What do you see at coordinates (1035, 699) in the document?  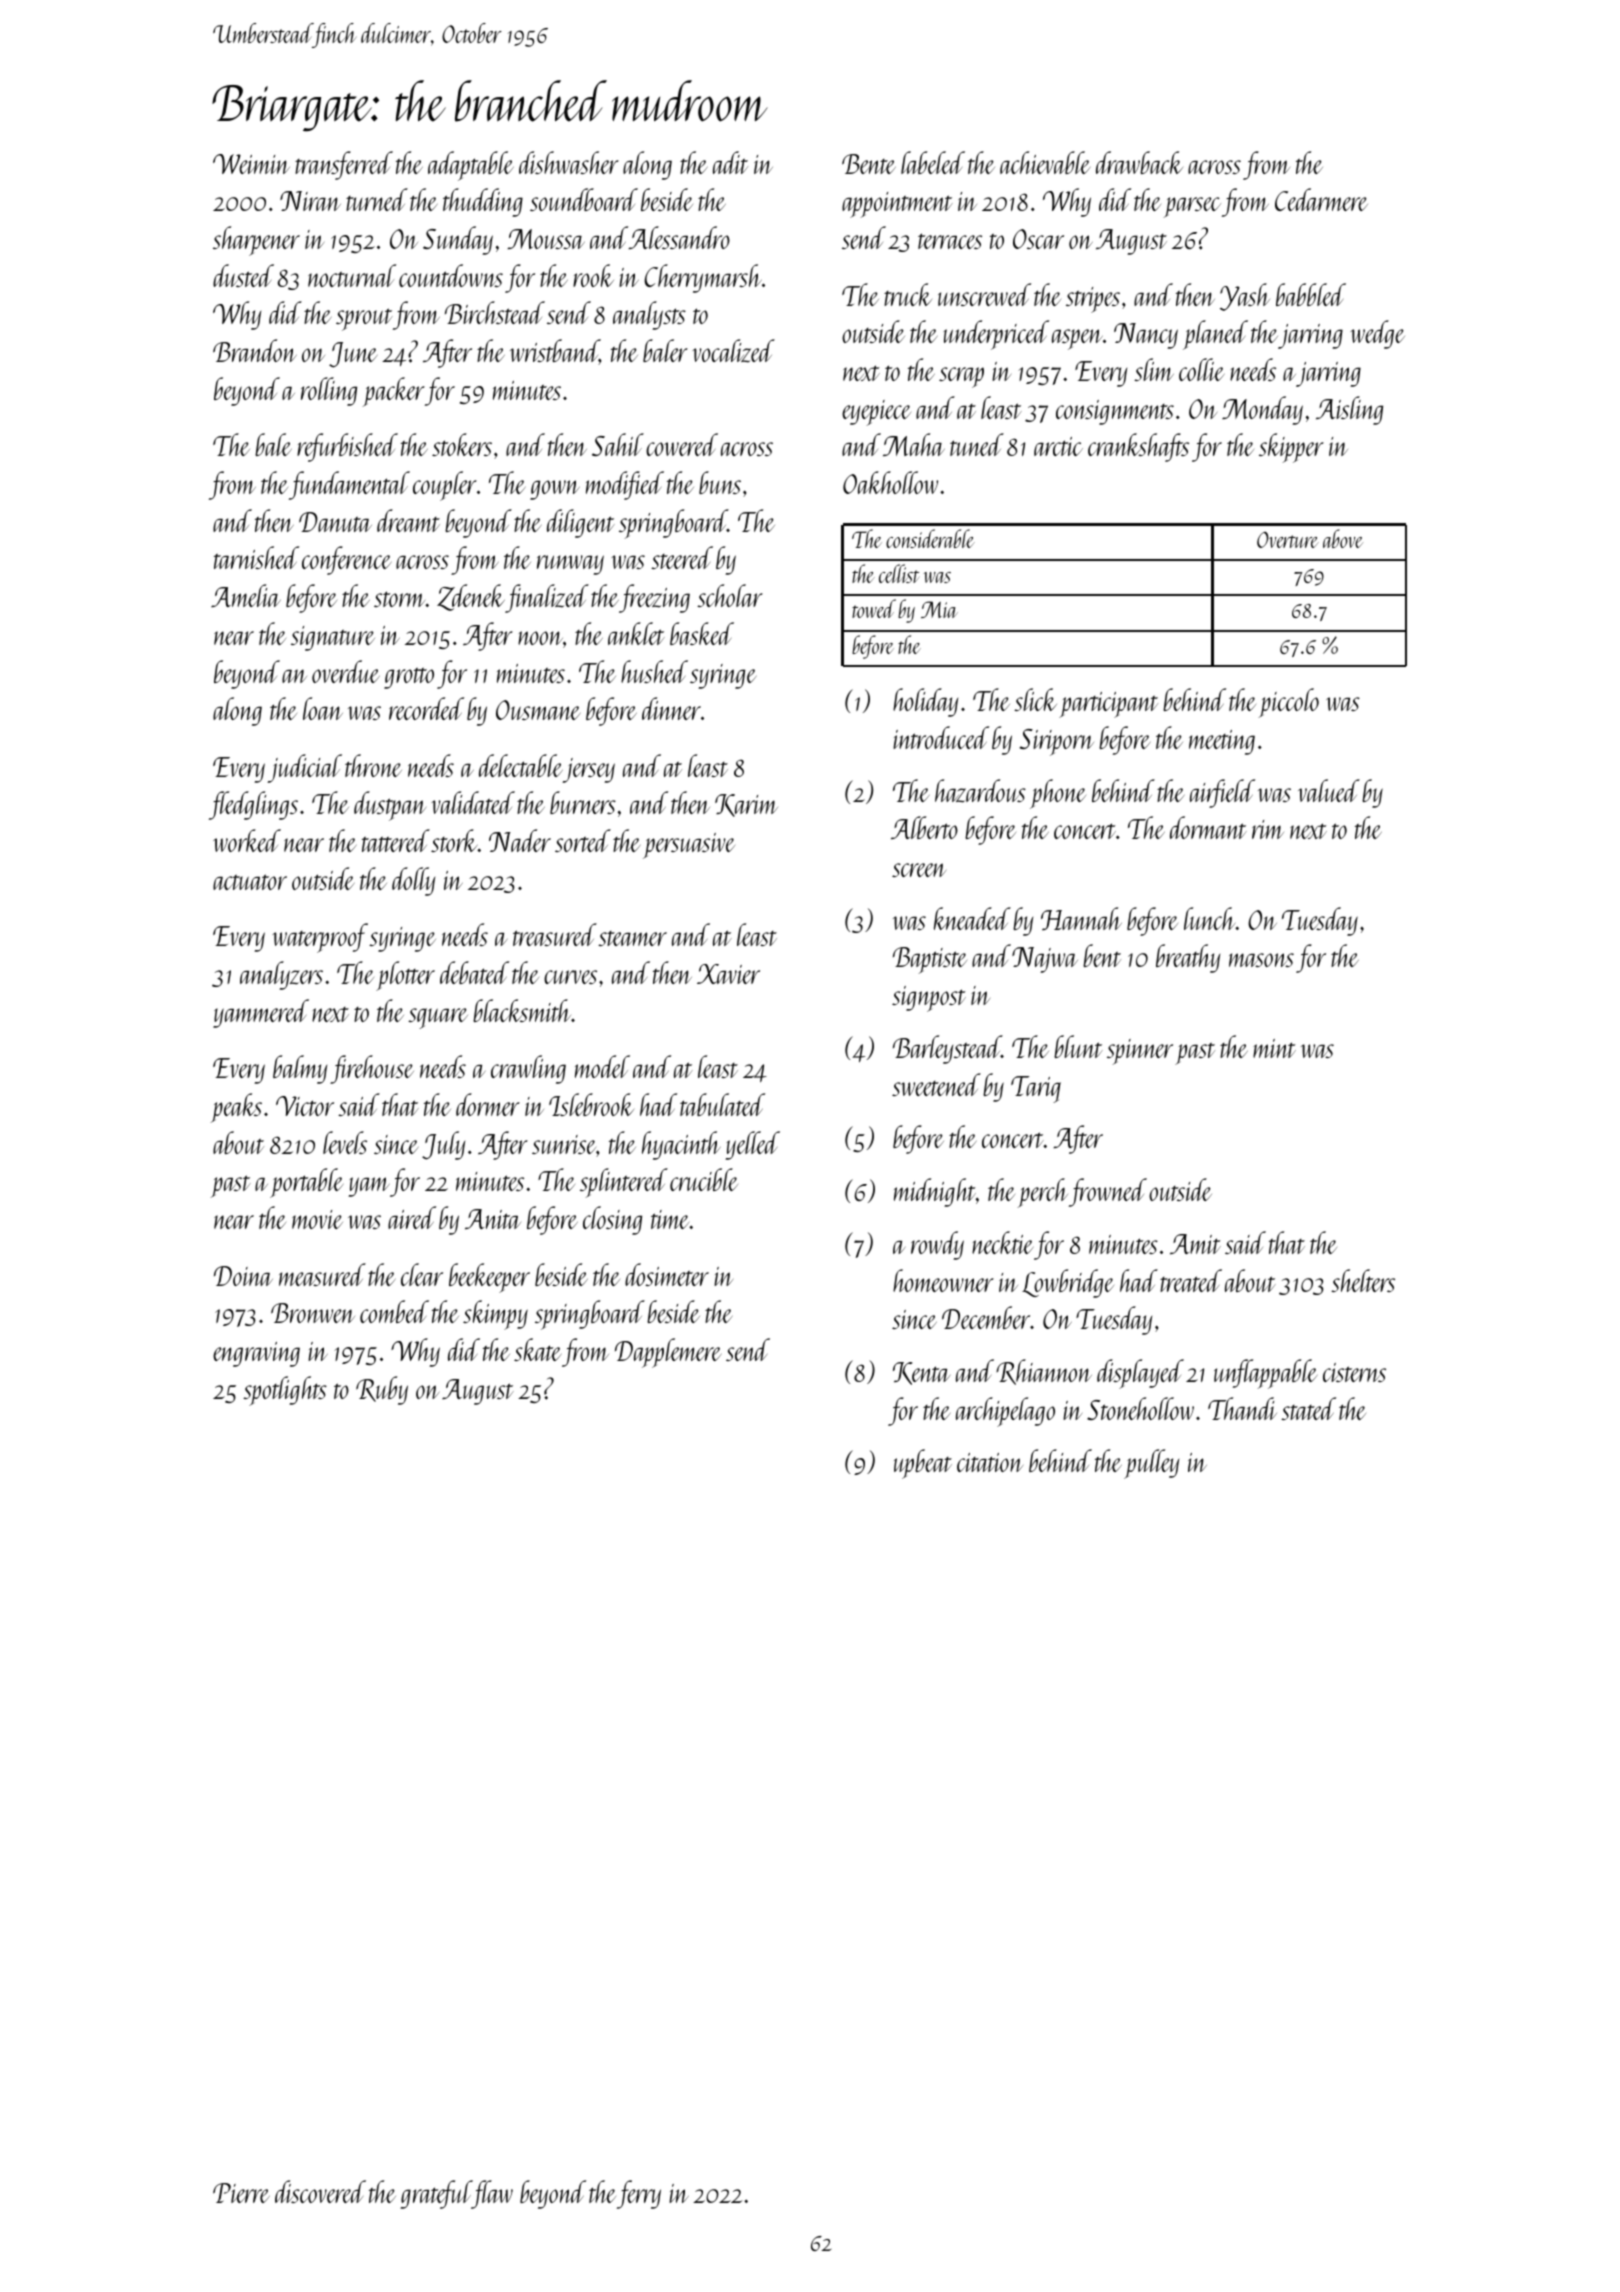 I see `slick` at bounding box center [1035, 699].
